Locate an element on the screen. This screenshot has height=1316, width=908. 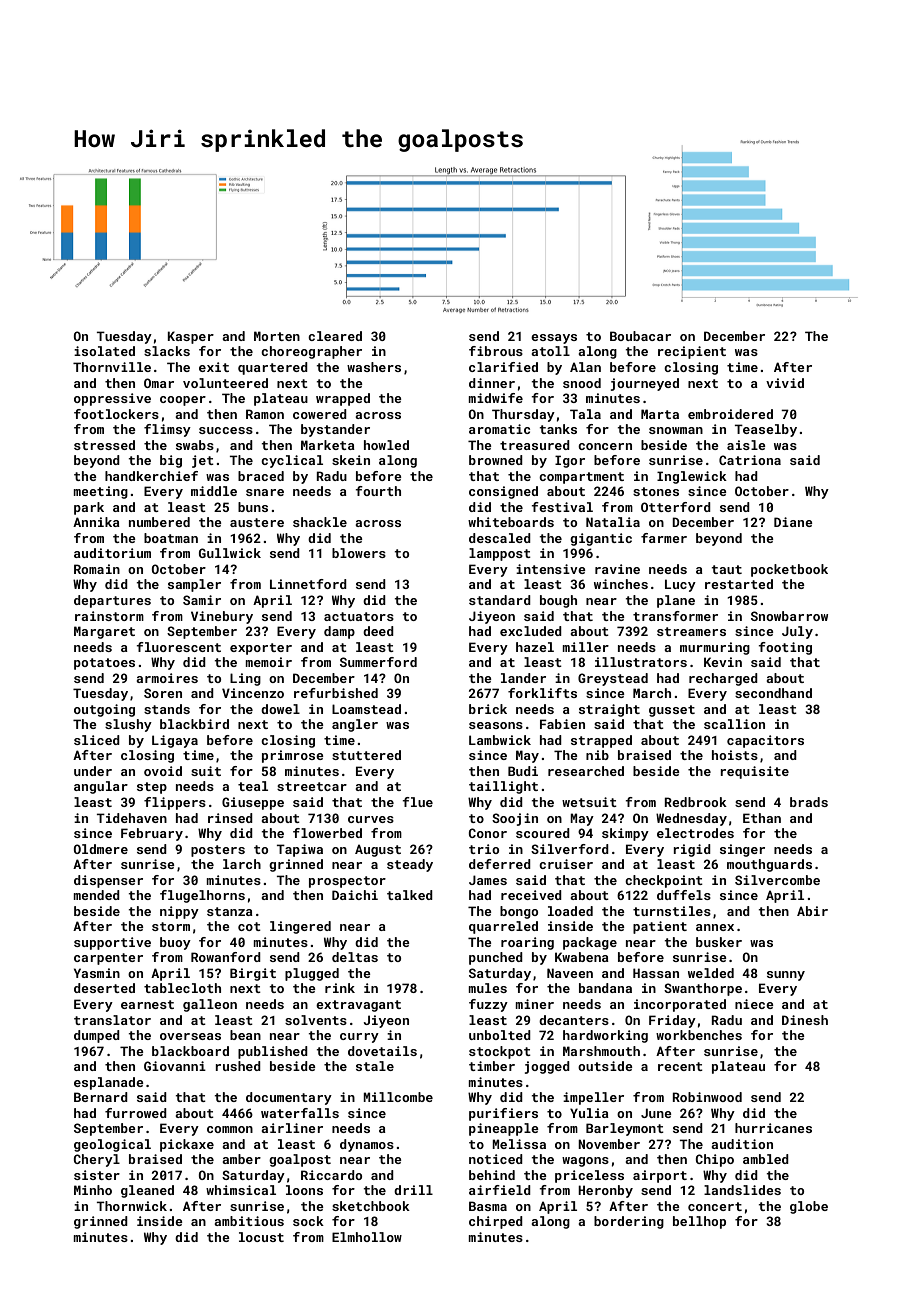
stressed is located at coordinates (104, 445).
